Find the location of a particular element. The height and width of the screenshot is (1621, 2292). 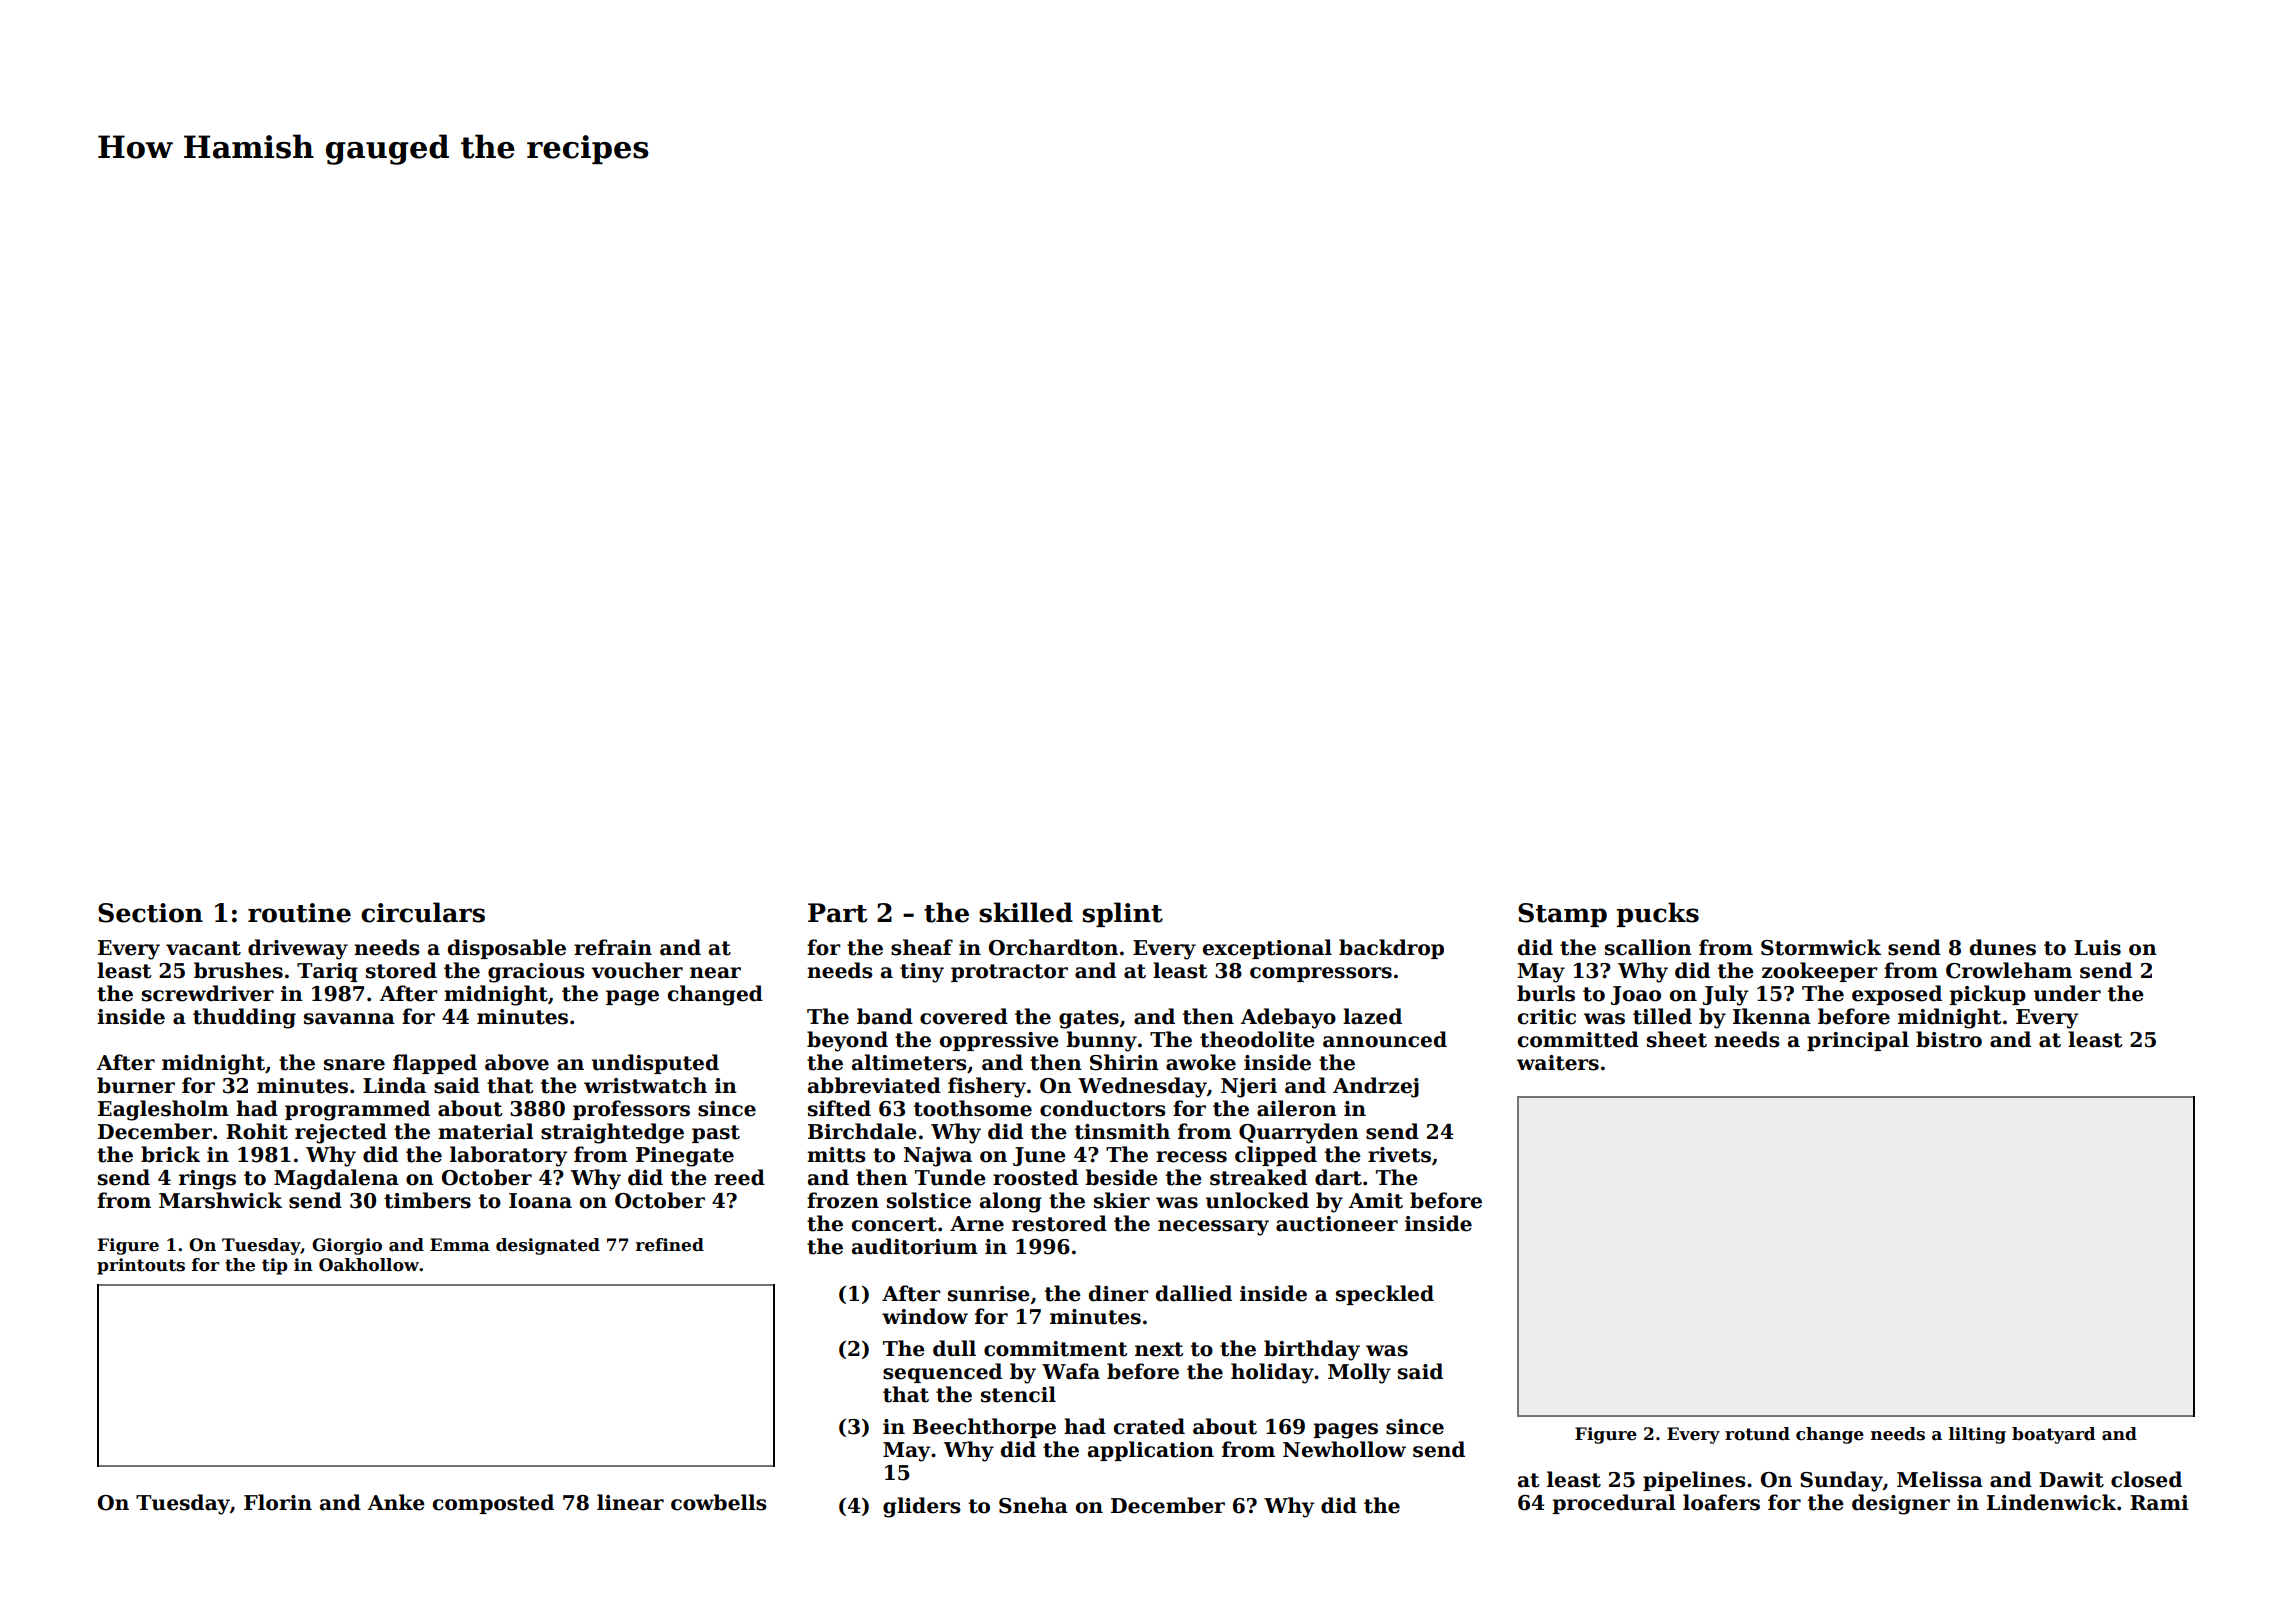

speckled is located at coordinates (1385, 1295).
